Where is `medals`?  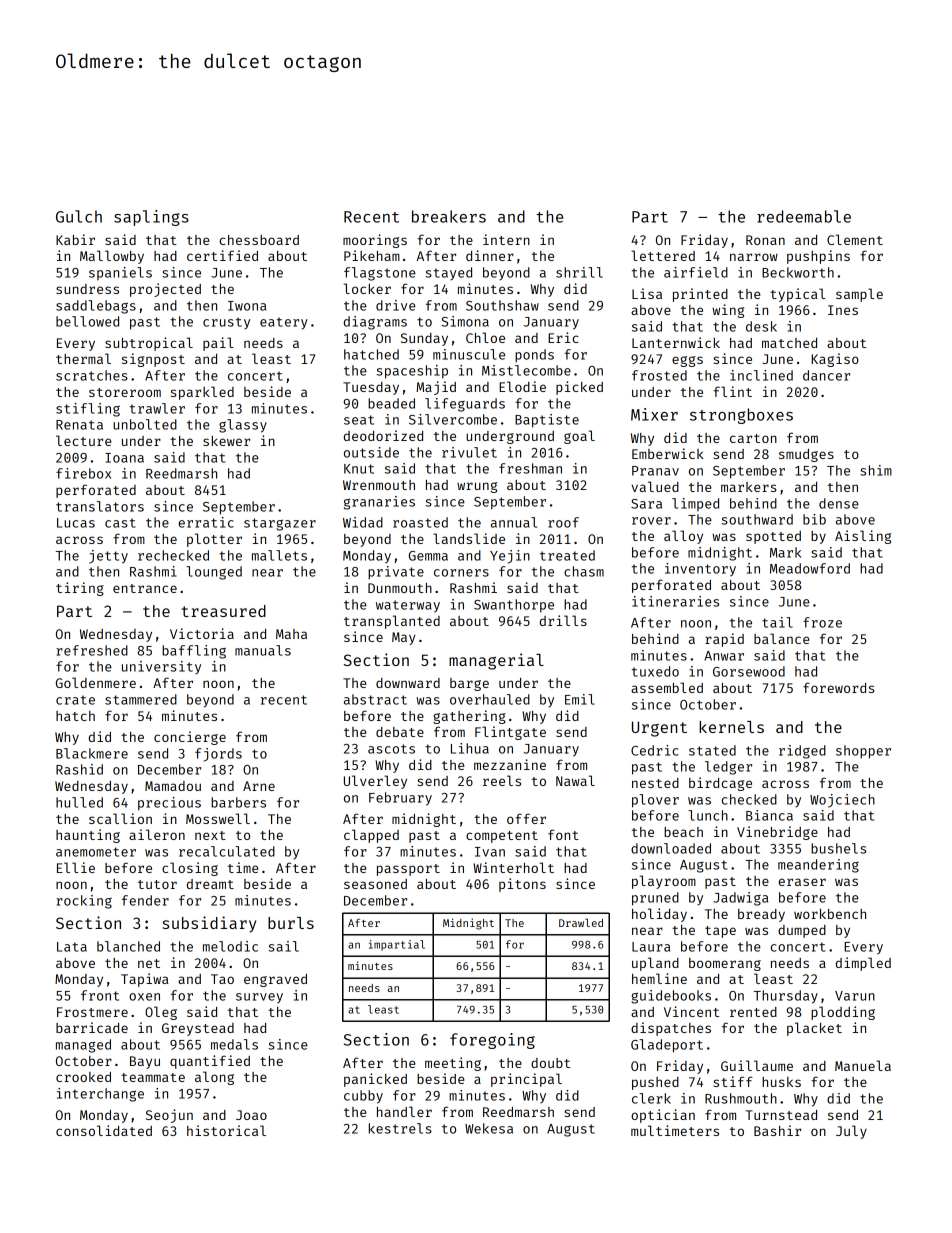 medals is located at coordinates (234, 1044).
